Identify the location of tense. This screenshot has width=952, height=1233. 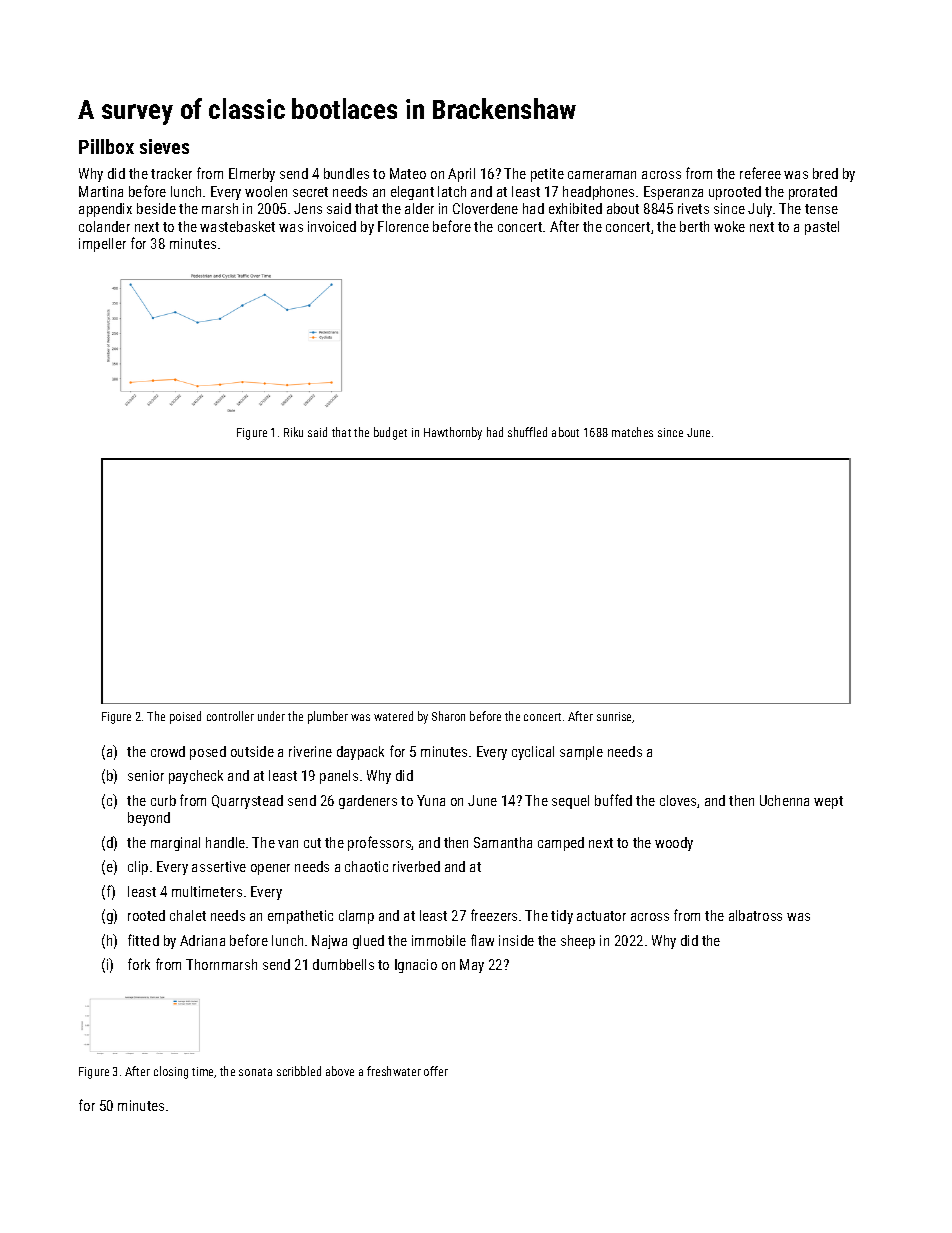
(821, 209).
